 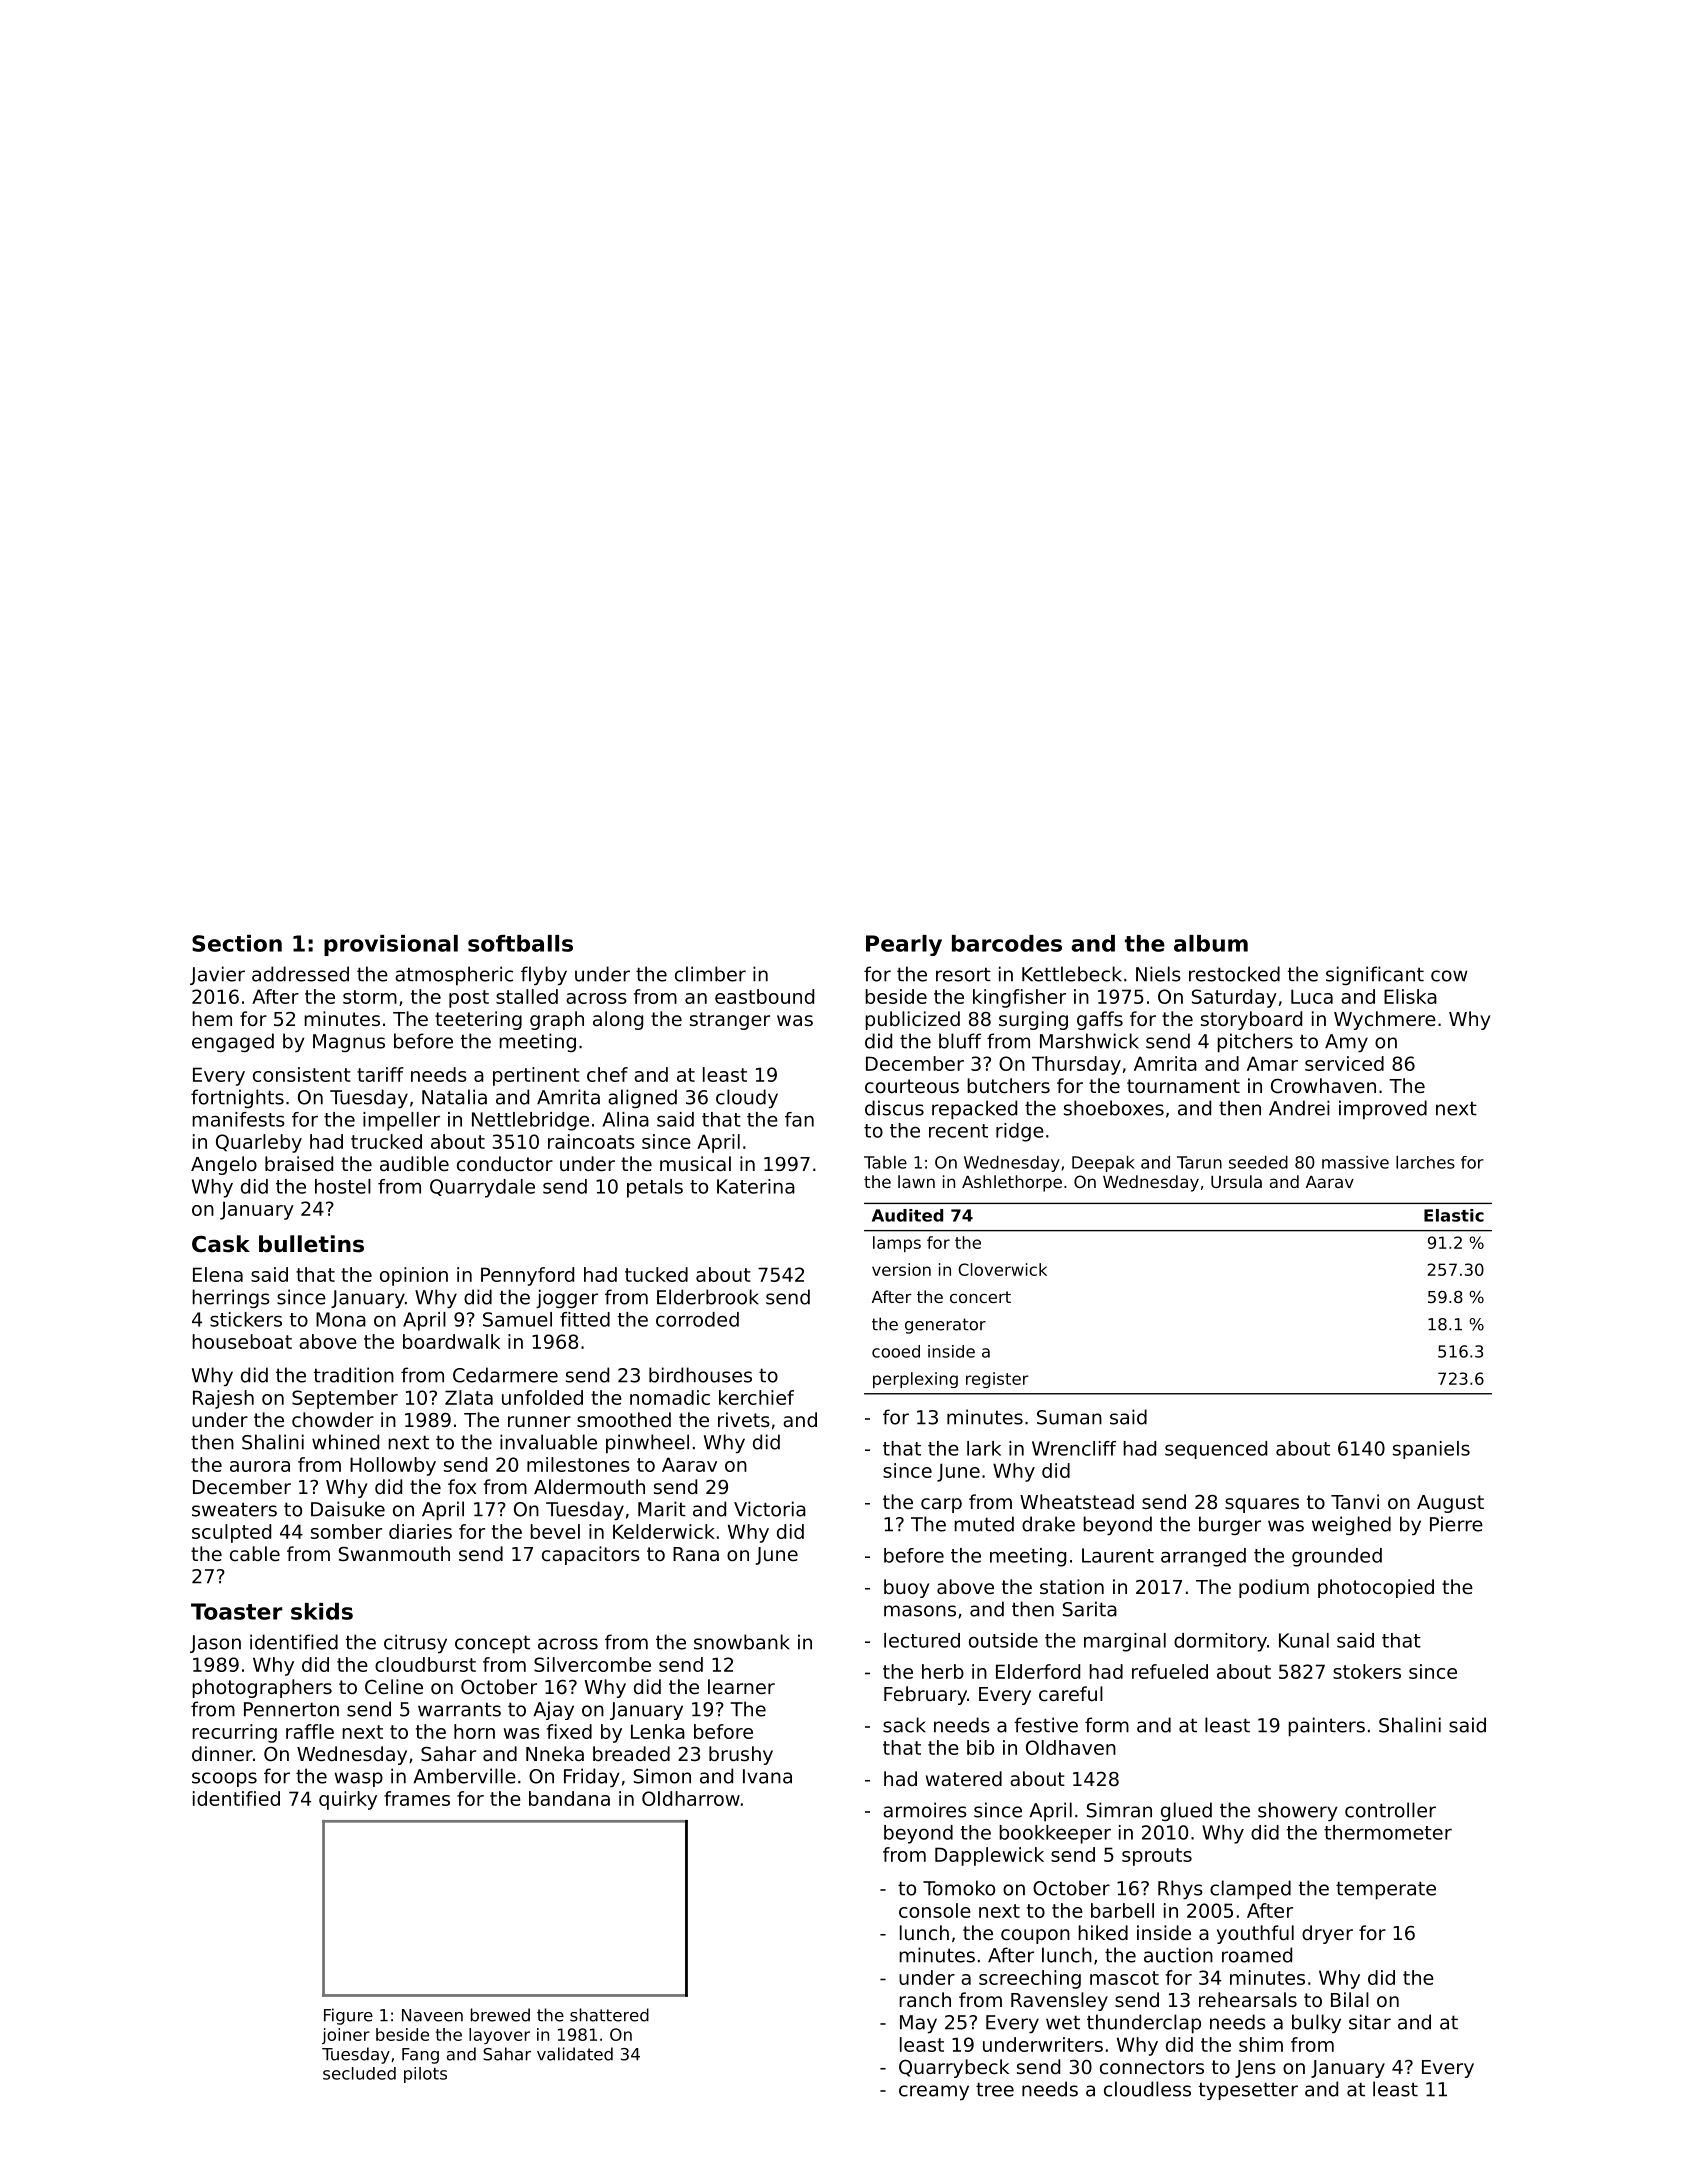 I want to click on carp, so click(x=941, y=1505).
